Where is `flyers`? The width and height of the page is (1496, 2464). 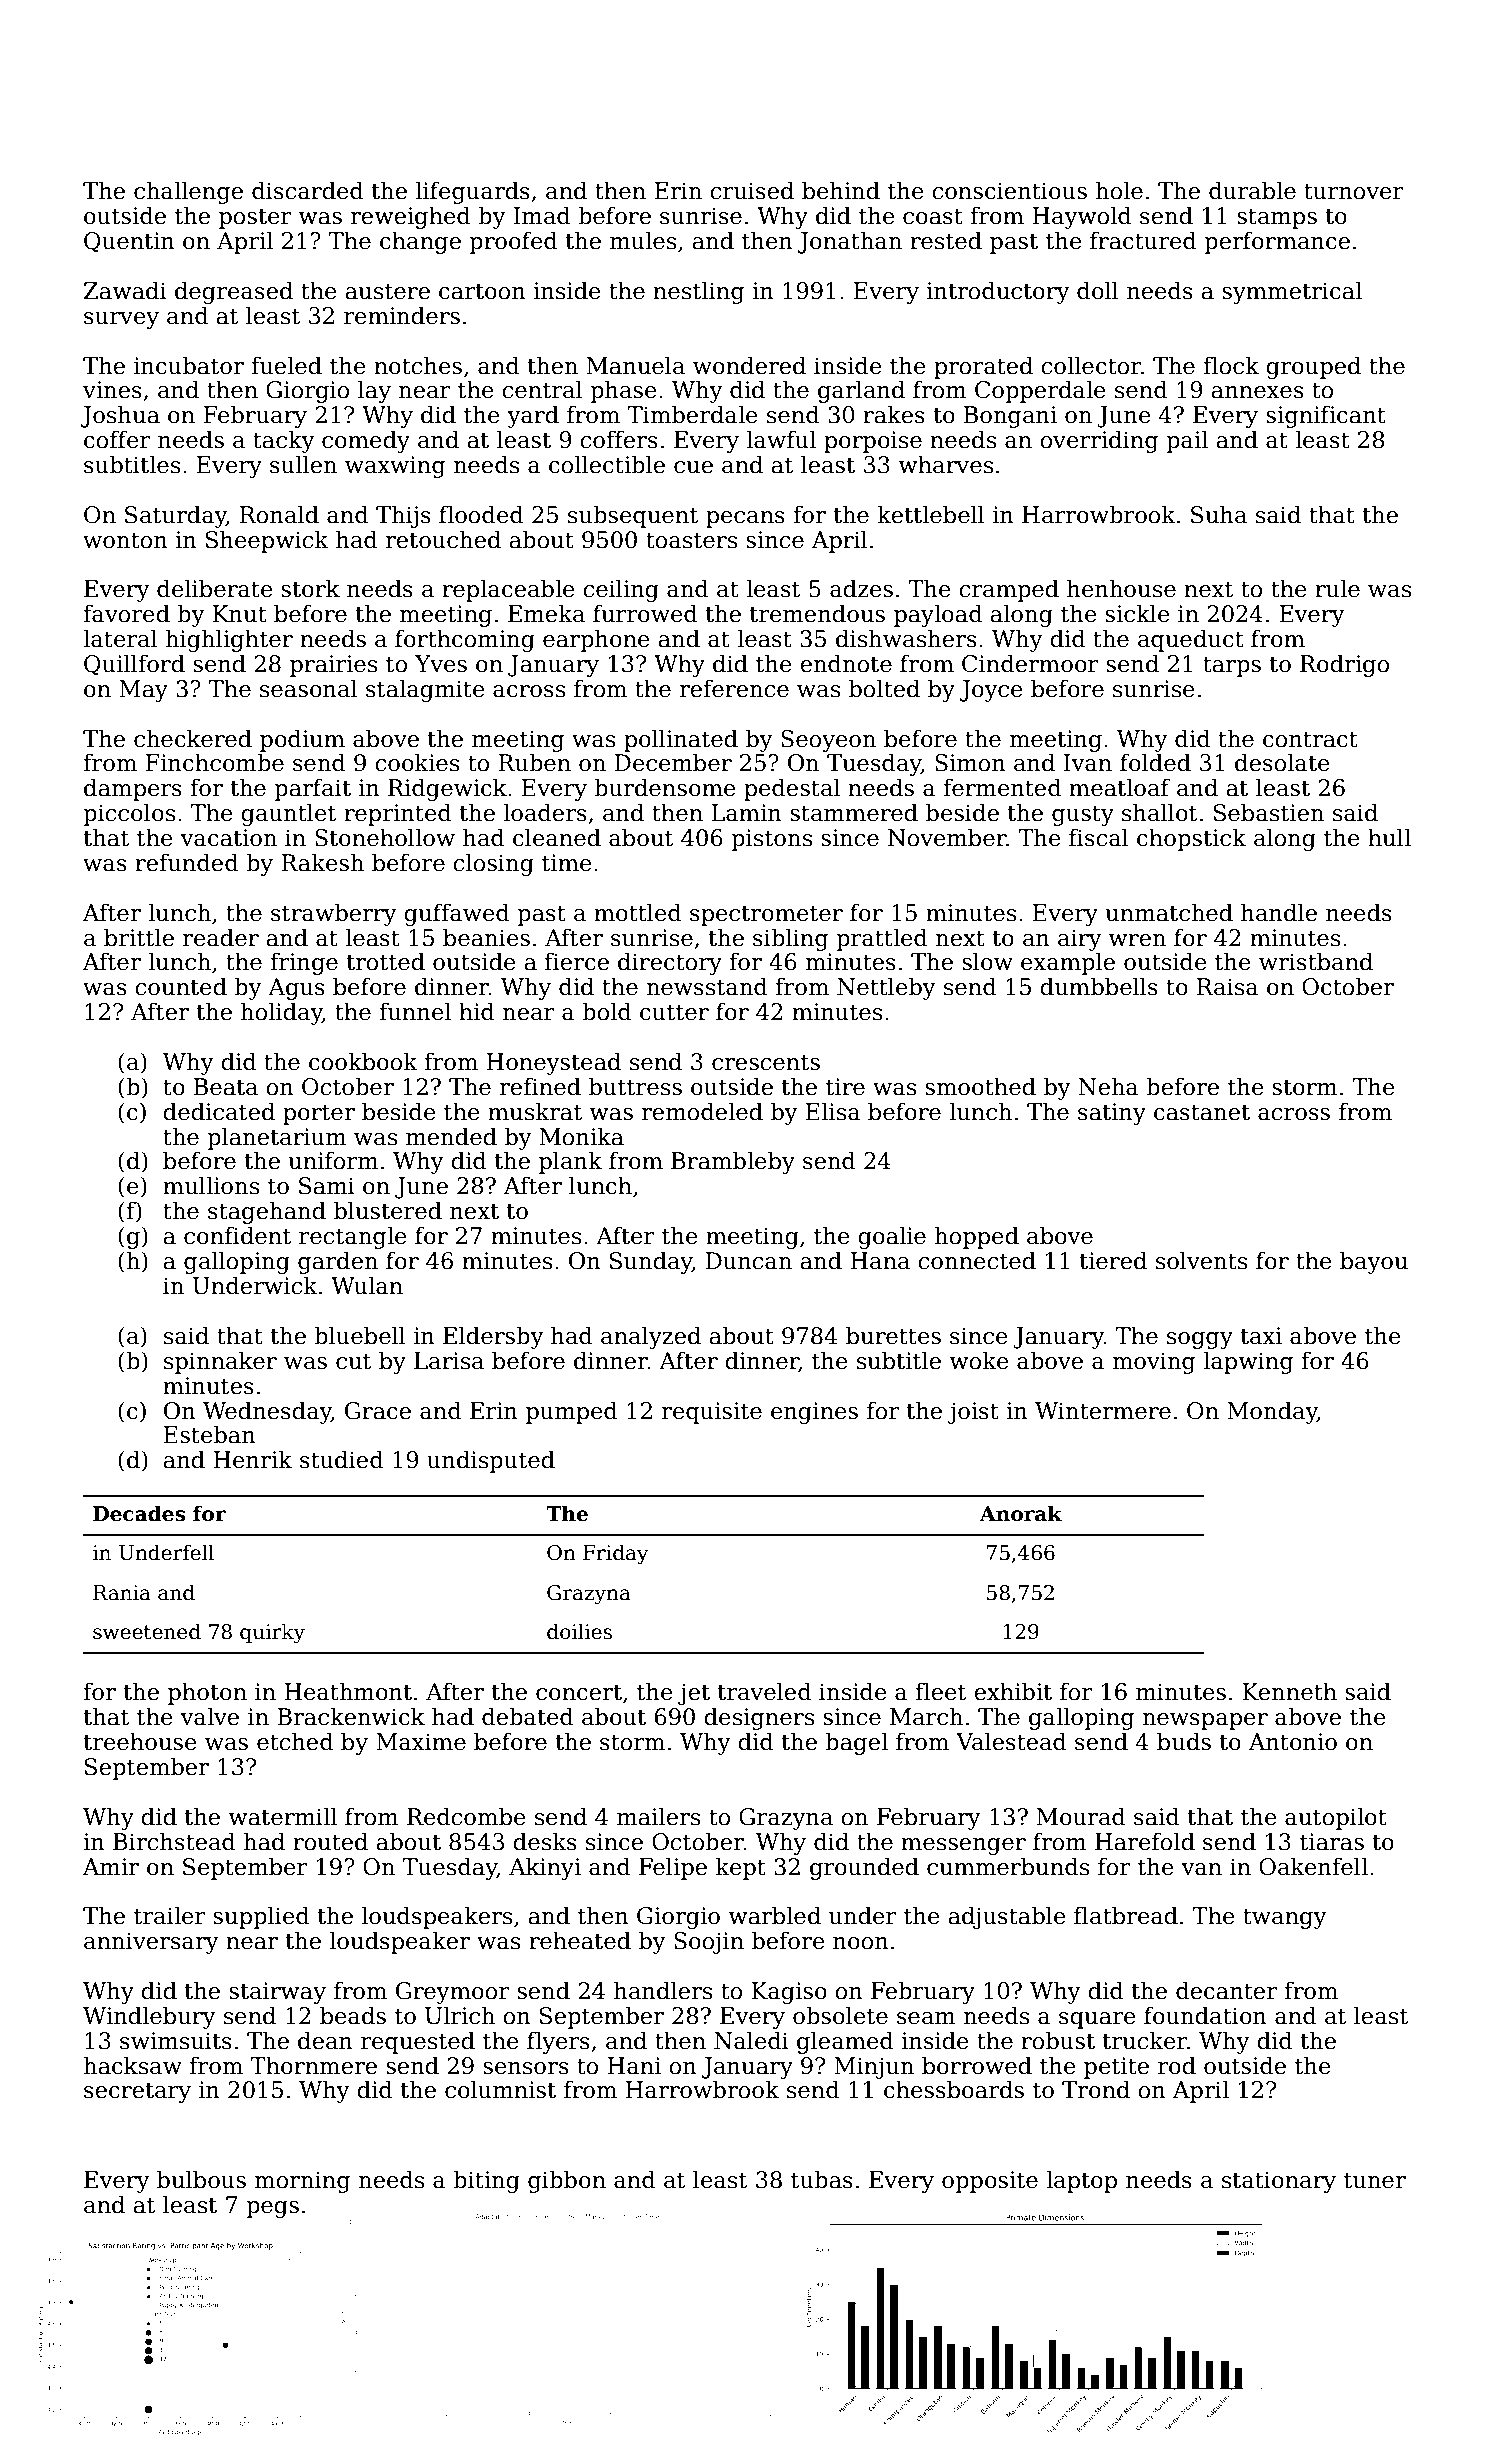 flyers is located at coordinates (558, 2042).
